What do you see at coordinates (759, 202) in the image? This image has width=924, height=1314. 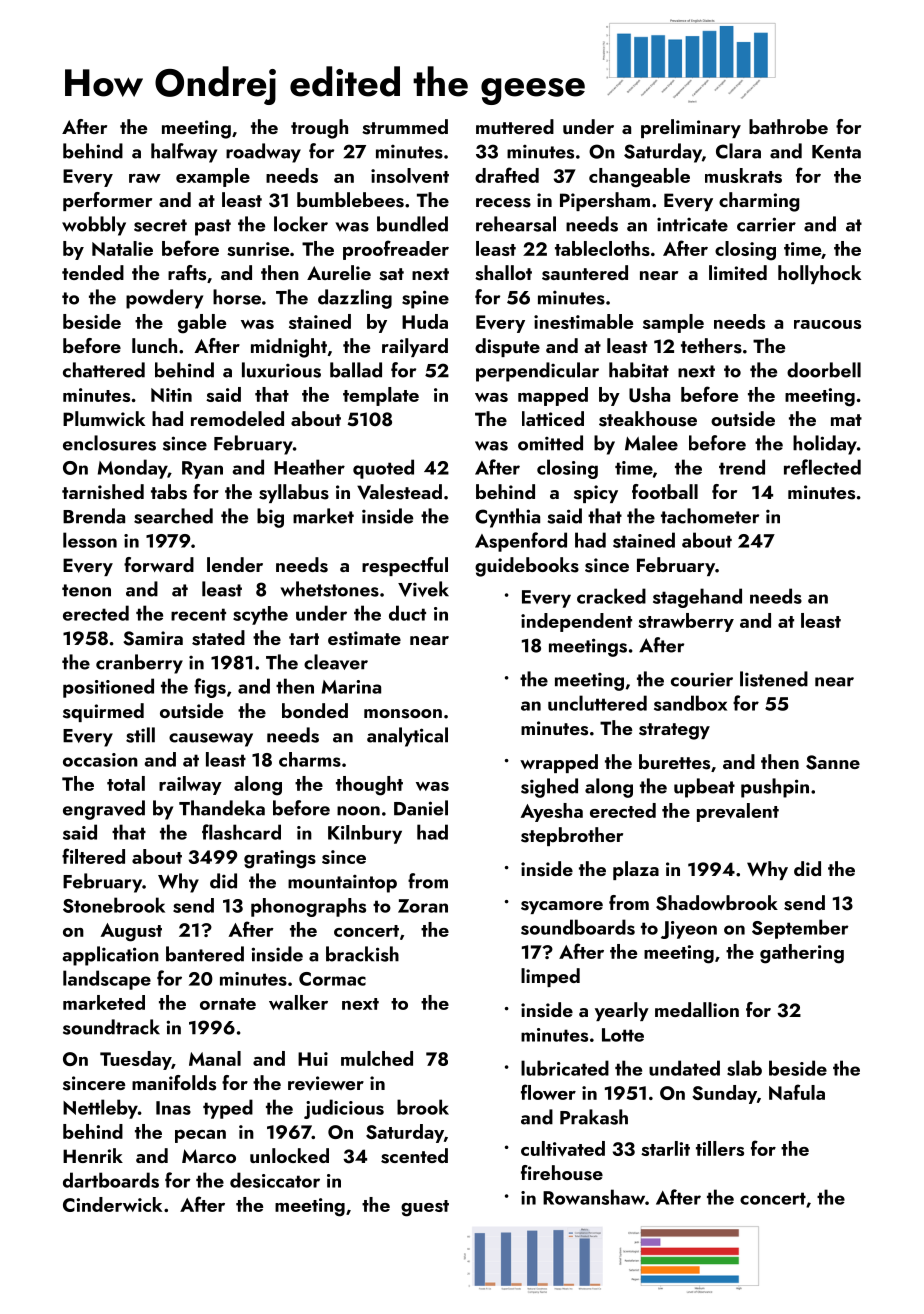 I see `charming` at bounding box center [759, 202].
